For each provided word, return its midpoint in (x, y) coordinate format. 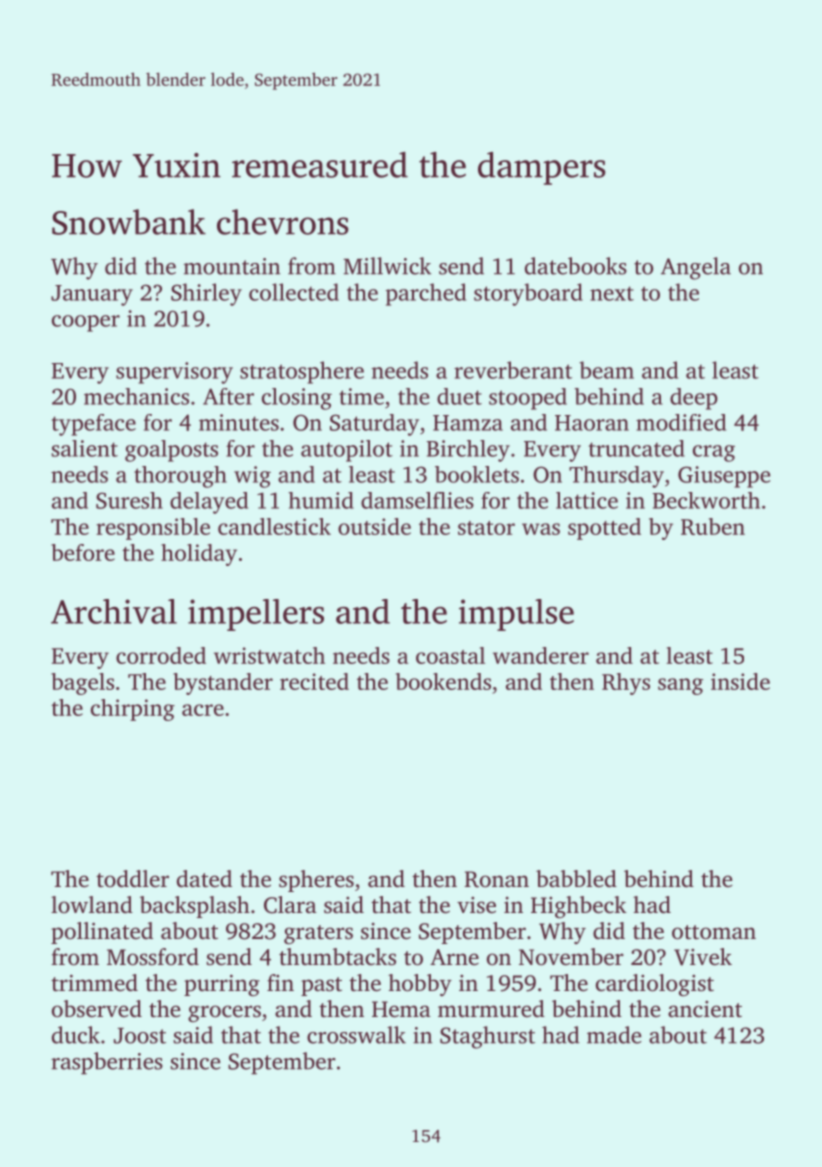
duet (459, 396)
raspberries (107, 1063)
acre (203, 710)
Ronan (496, 879)
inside (740, 681)
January (92, 295)
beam (606, 370)
